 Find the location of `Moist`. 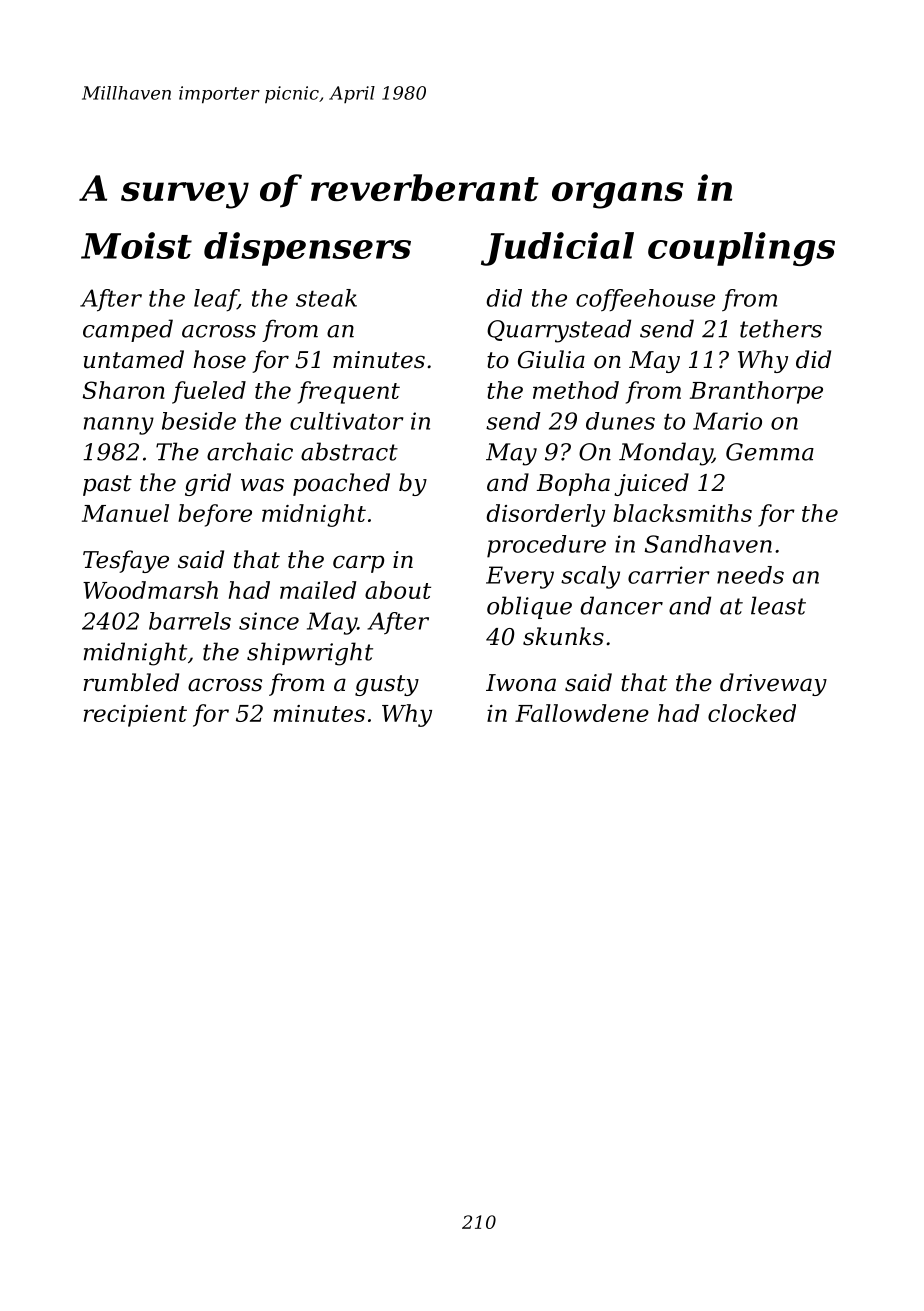

Moist is located at coordinates (136, 245).
